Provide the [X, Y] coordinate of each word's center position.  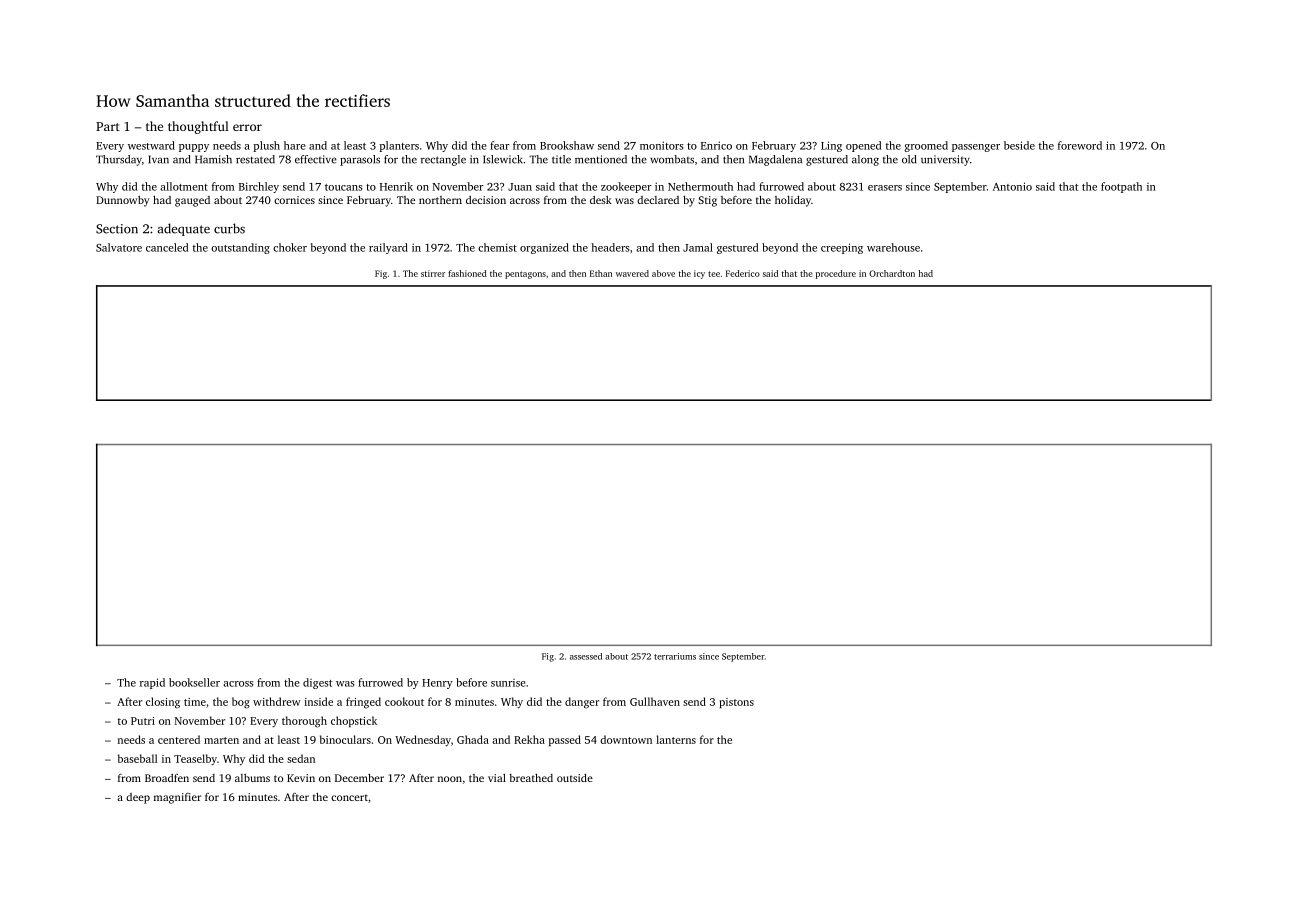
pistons [736, 703]
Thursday [119, 160]
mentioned [601, 159]
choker [290, 247]
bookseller [194, 682]
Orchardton [892, 273]
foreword [1080, 145]
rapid [152, 683]
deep [138, 798]
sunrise [508, 683]
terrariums [675, 656]
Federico [743, 273]
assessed [586, 656]
